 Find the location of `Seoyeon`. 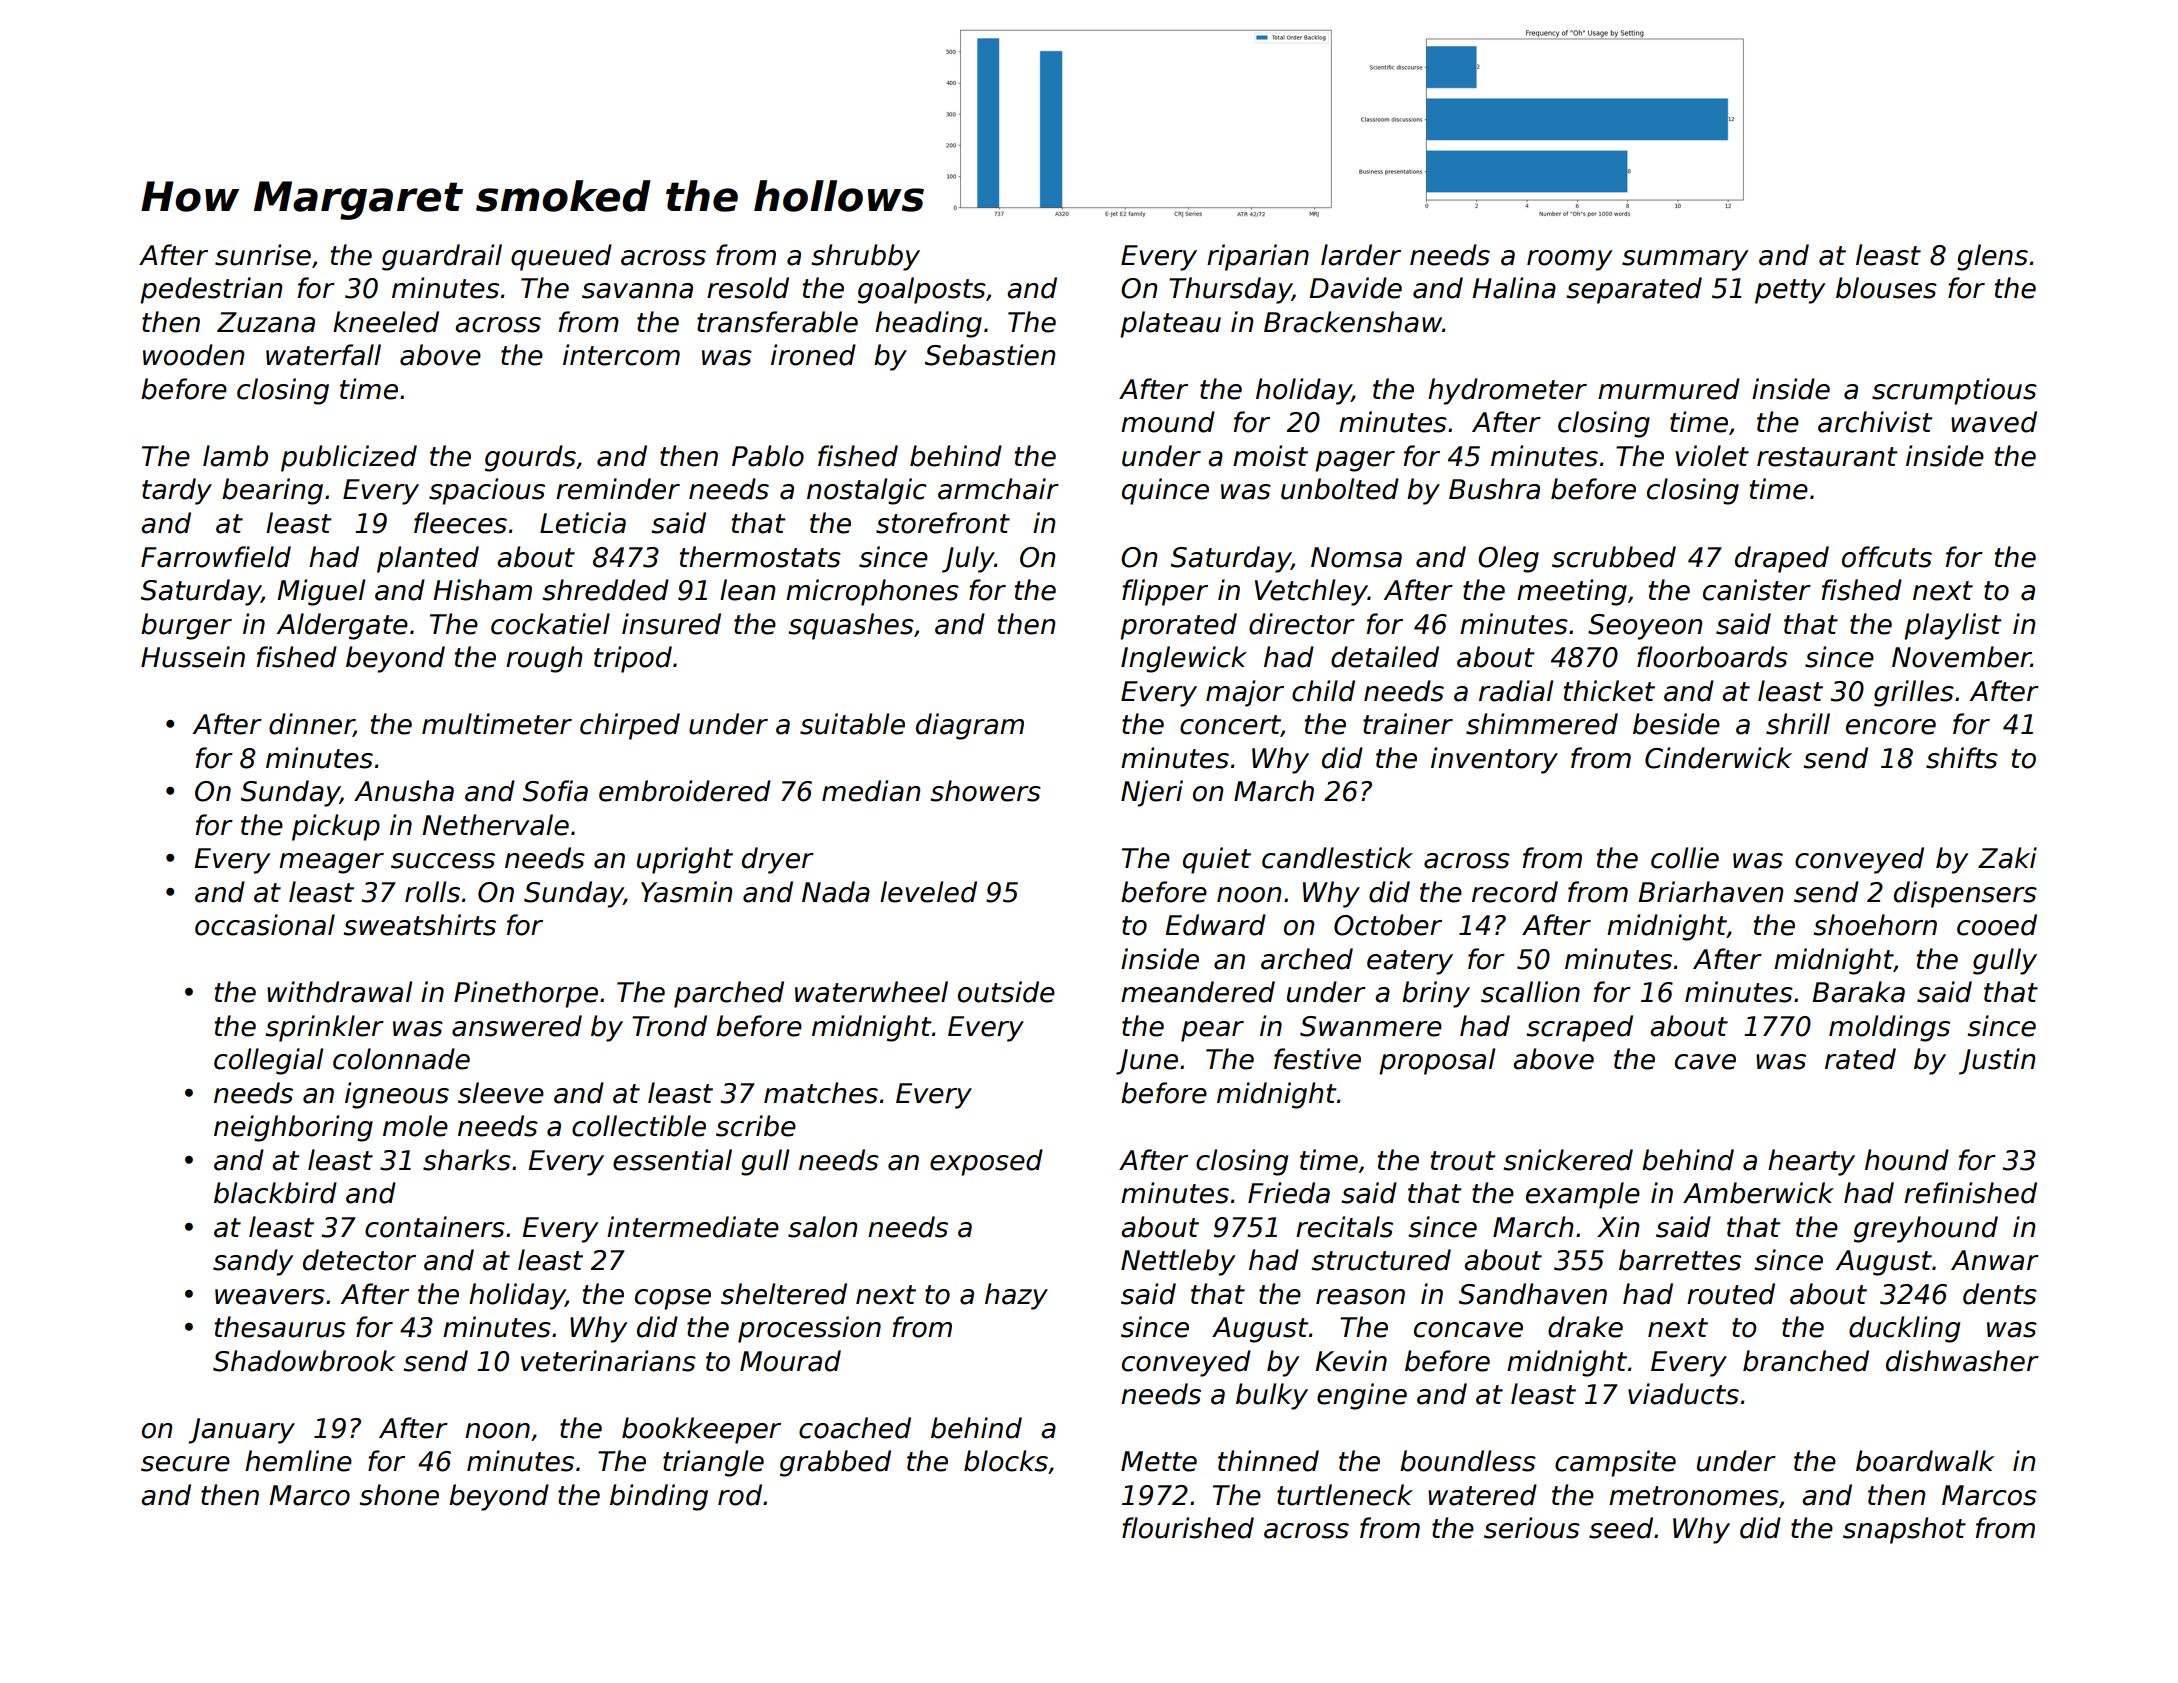

Seoyeon is located at coordinates (1645, 627).
